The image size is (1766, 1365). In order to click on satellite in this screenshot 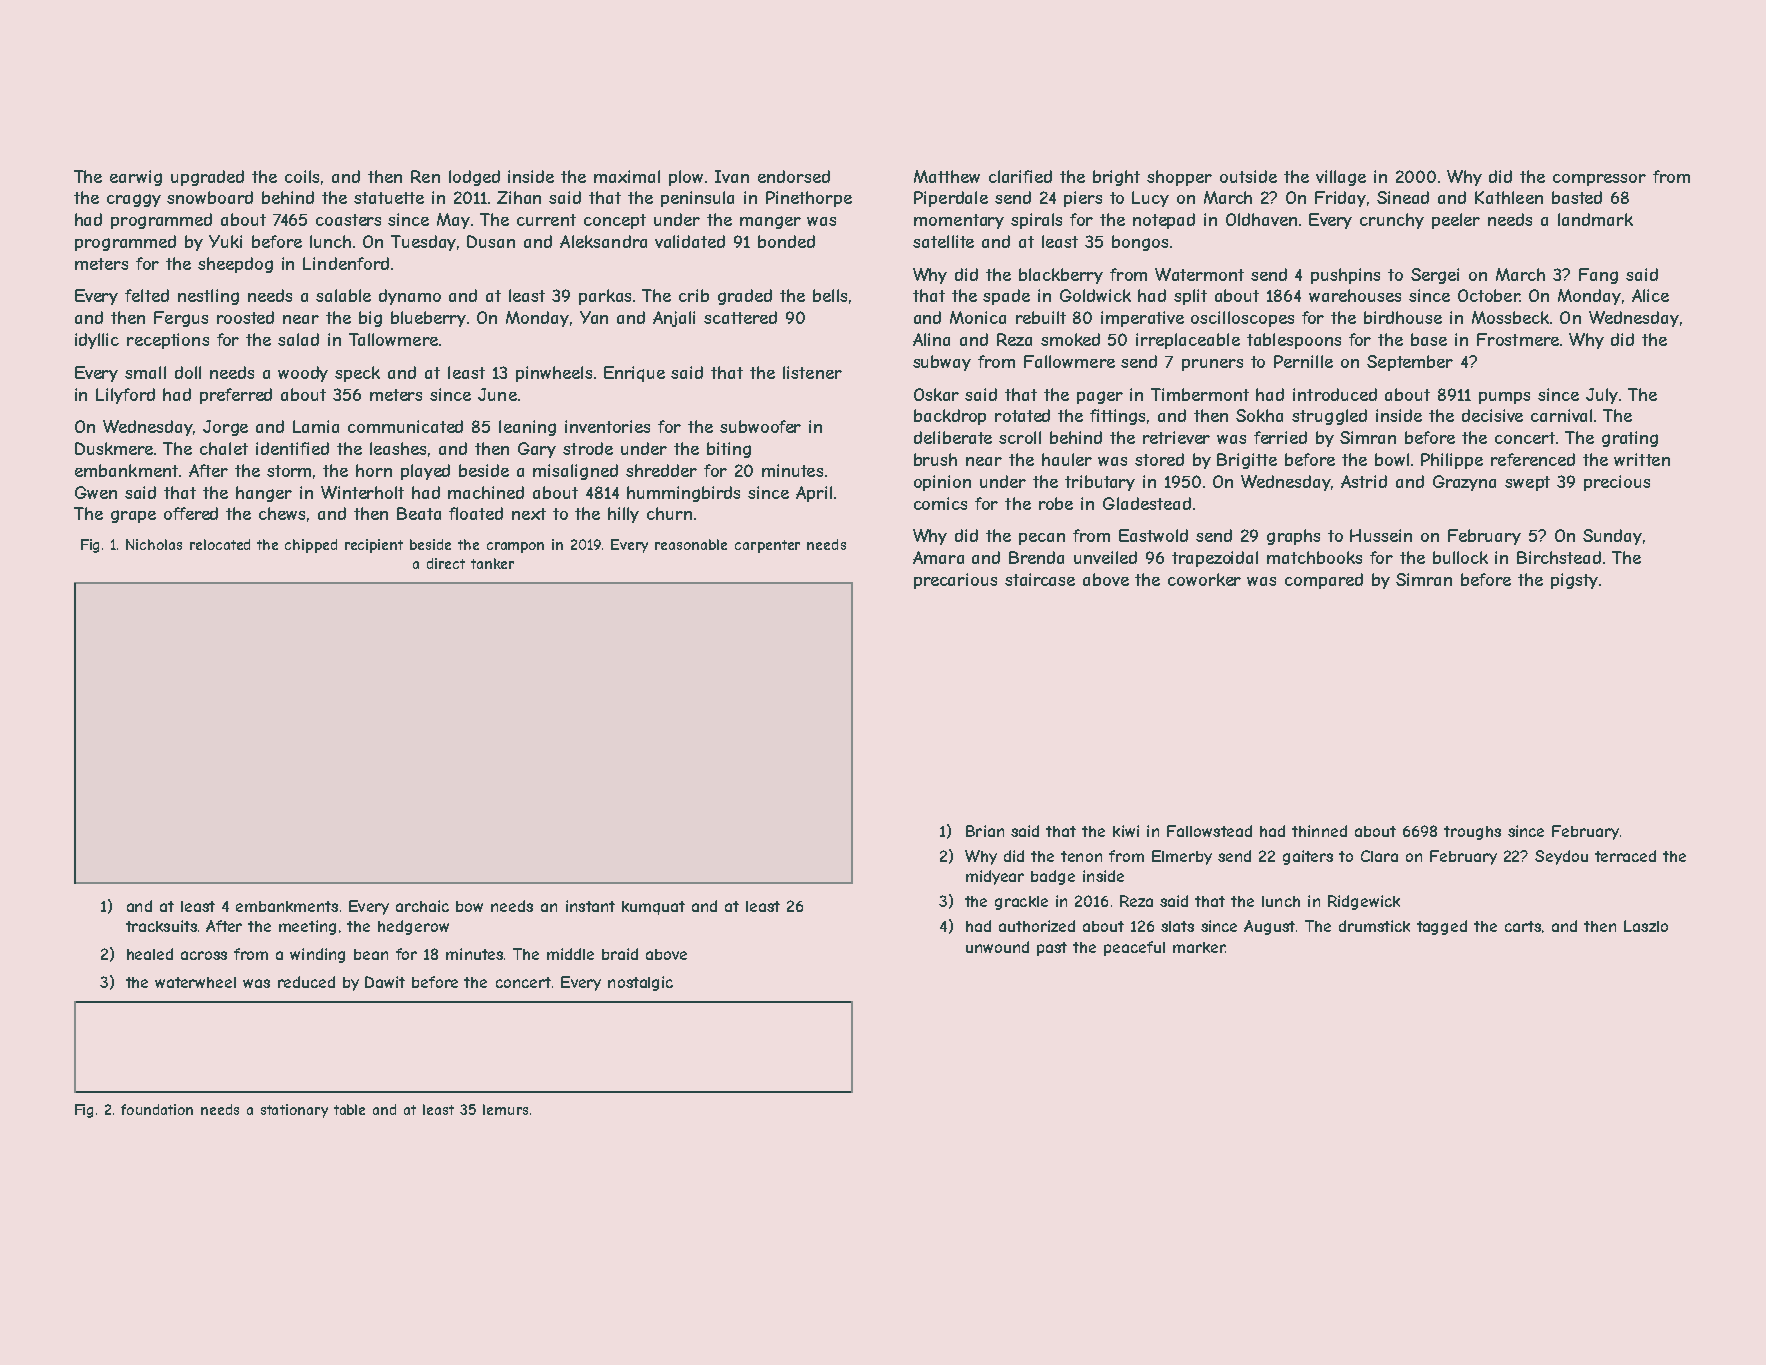, I will do `click(943, 241)`.
